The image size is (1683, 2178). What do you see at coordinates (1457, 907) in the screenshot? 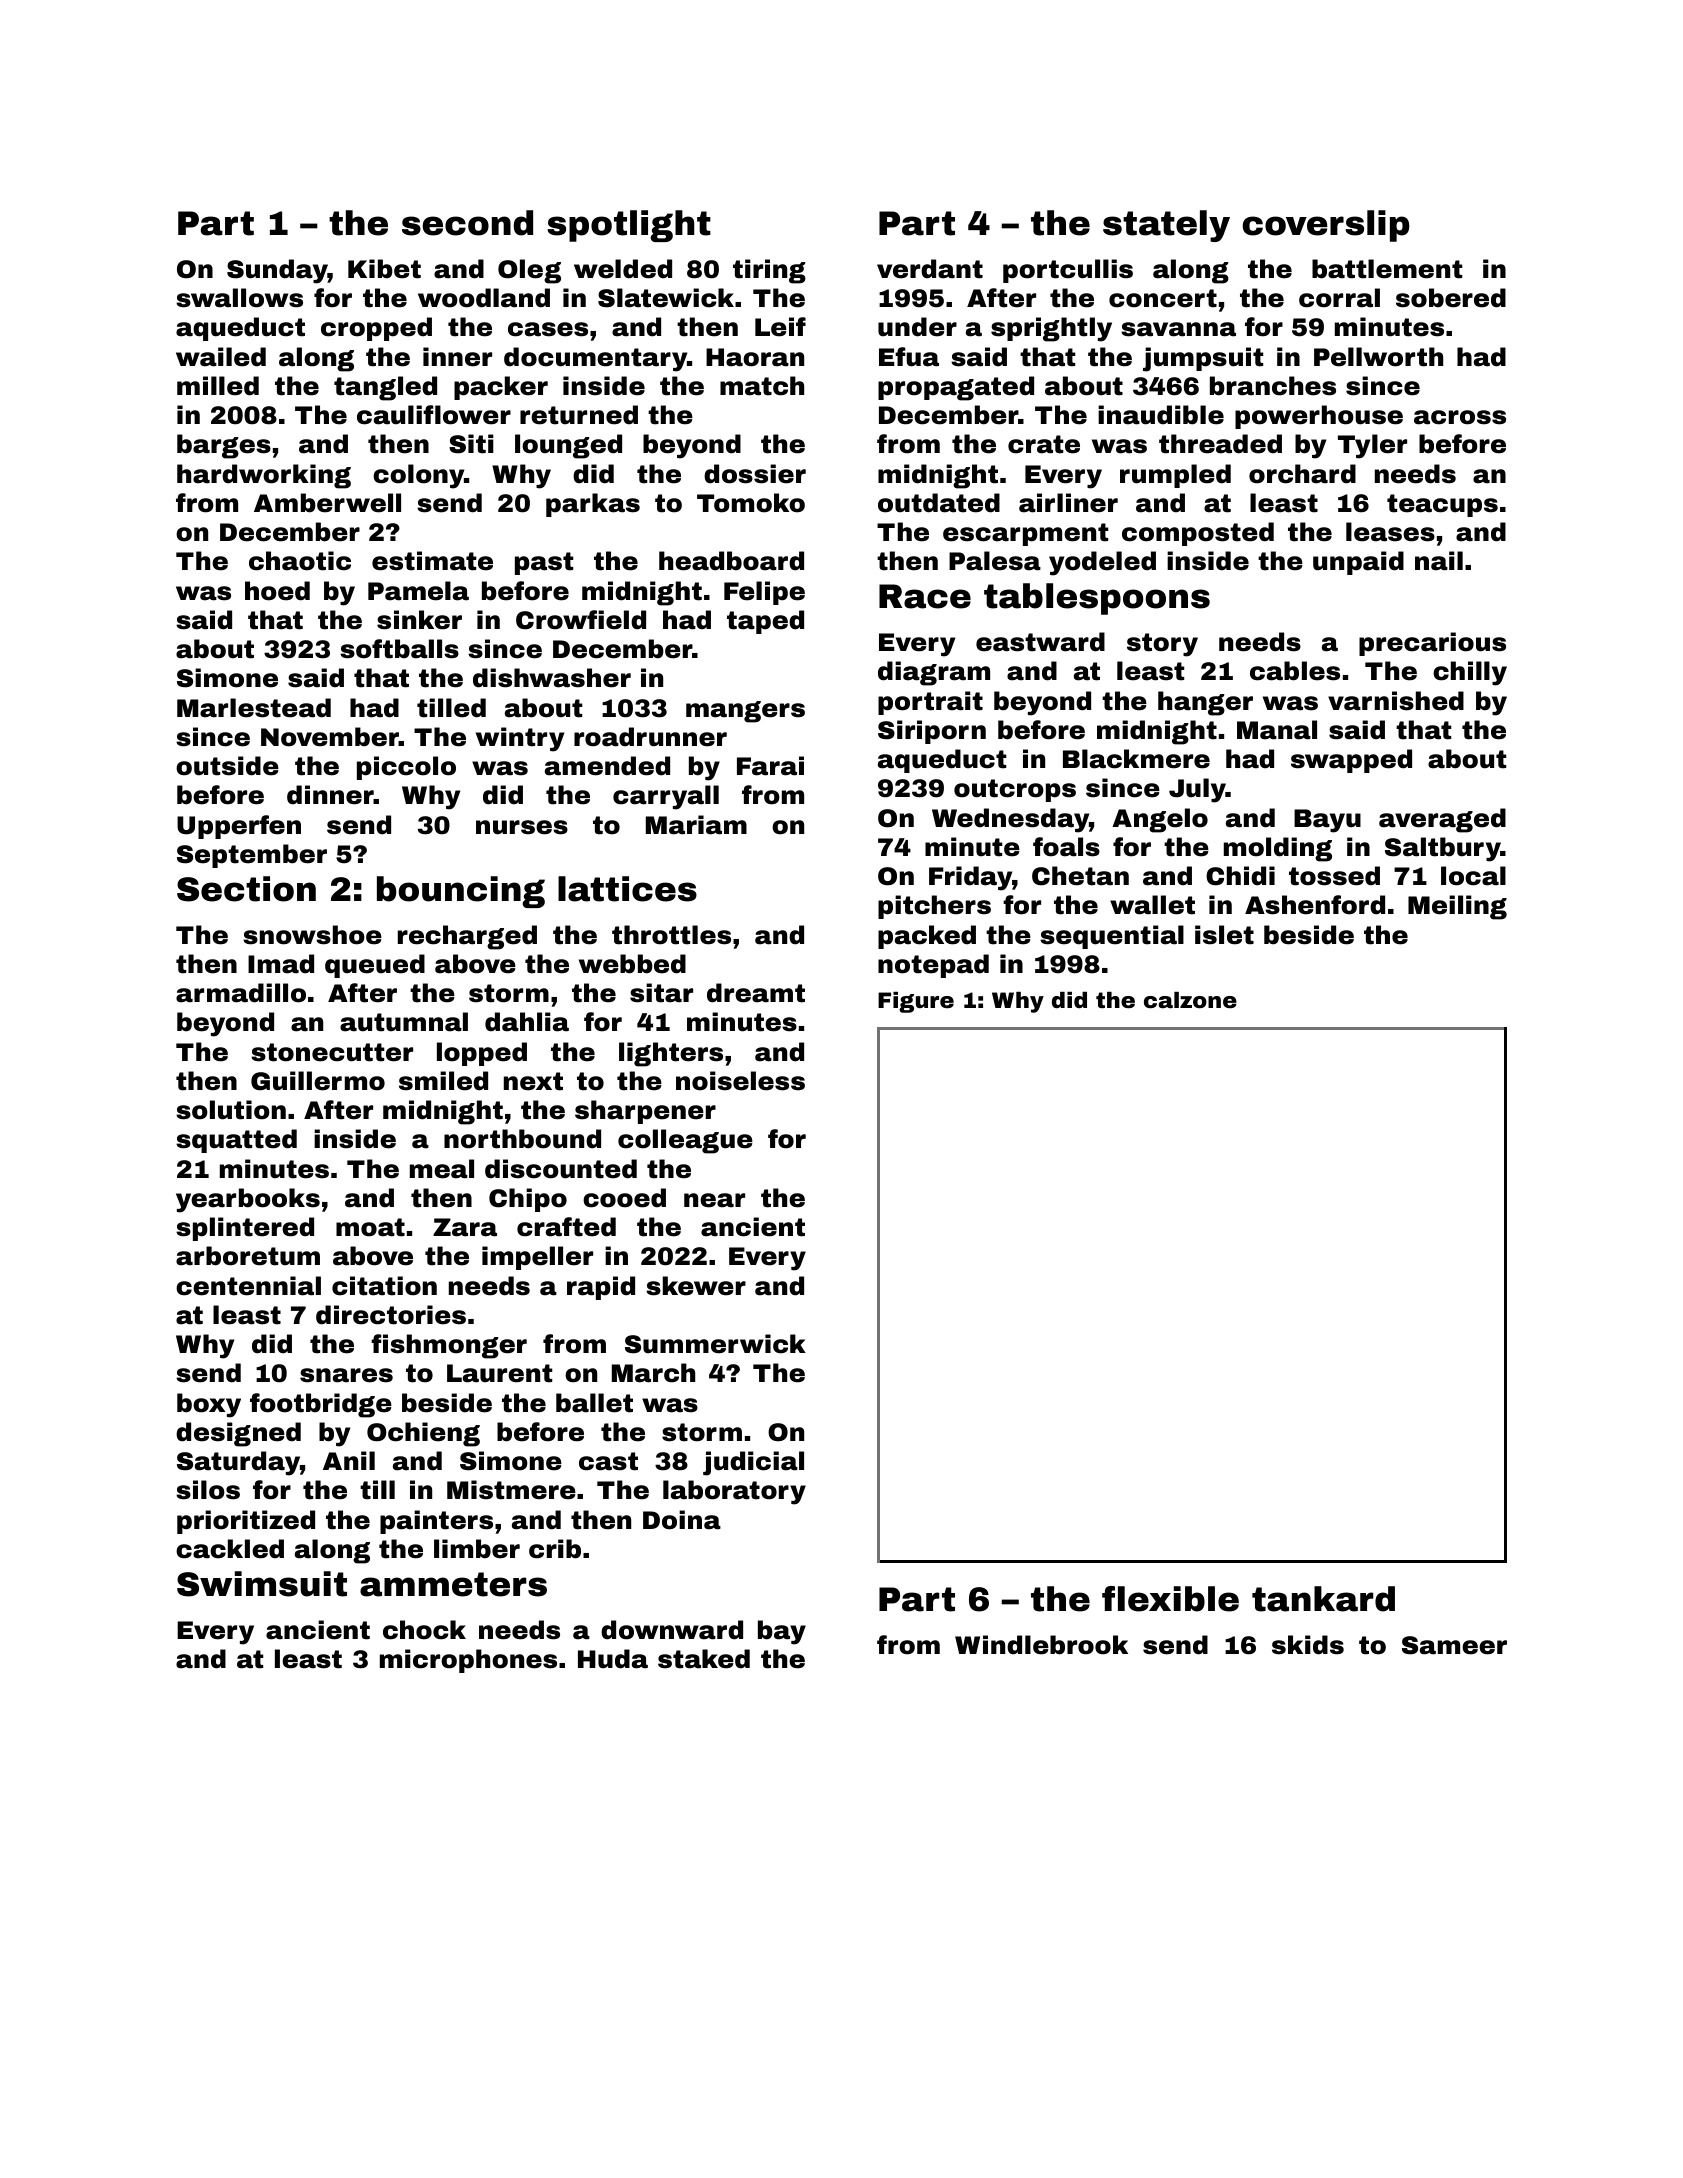
I see `Meiling` at bounding box center [1457, 907].
